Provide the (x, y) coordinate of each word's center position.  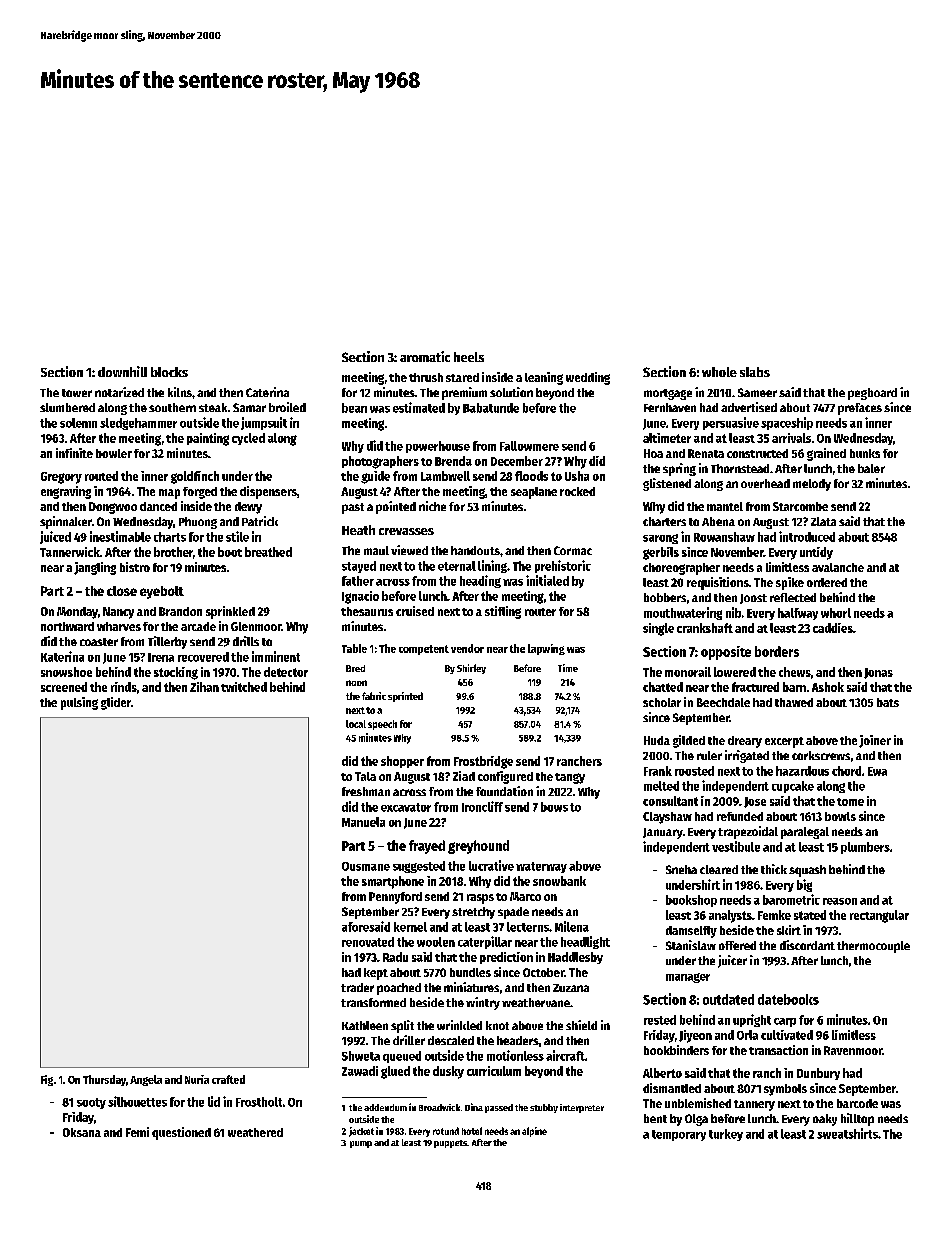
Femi (137, 1132)
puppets (450, 1144)
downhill (122, 371)
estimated (419, 407)
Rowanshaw (724, 537)
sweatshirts (847, 1133)
